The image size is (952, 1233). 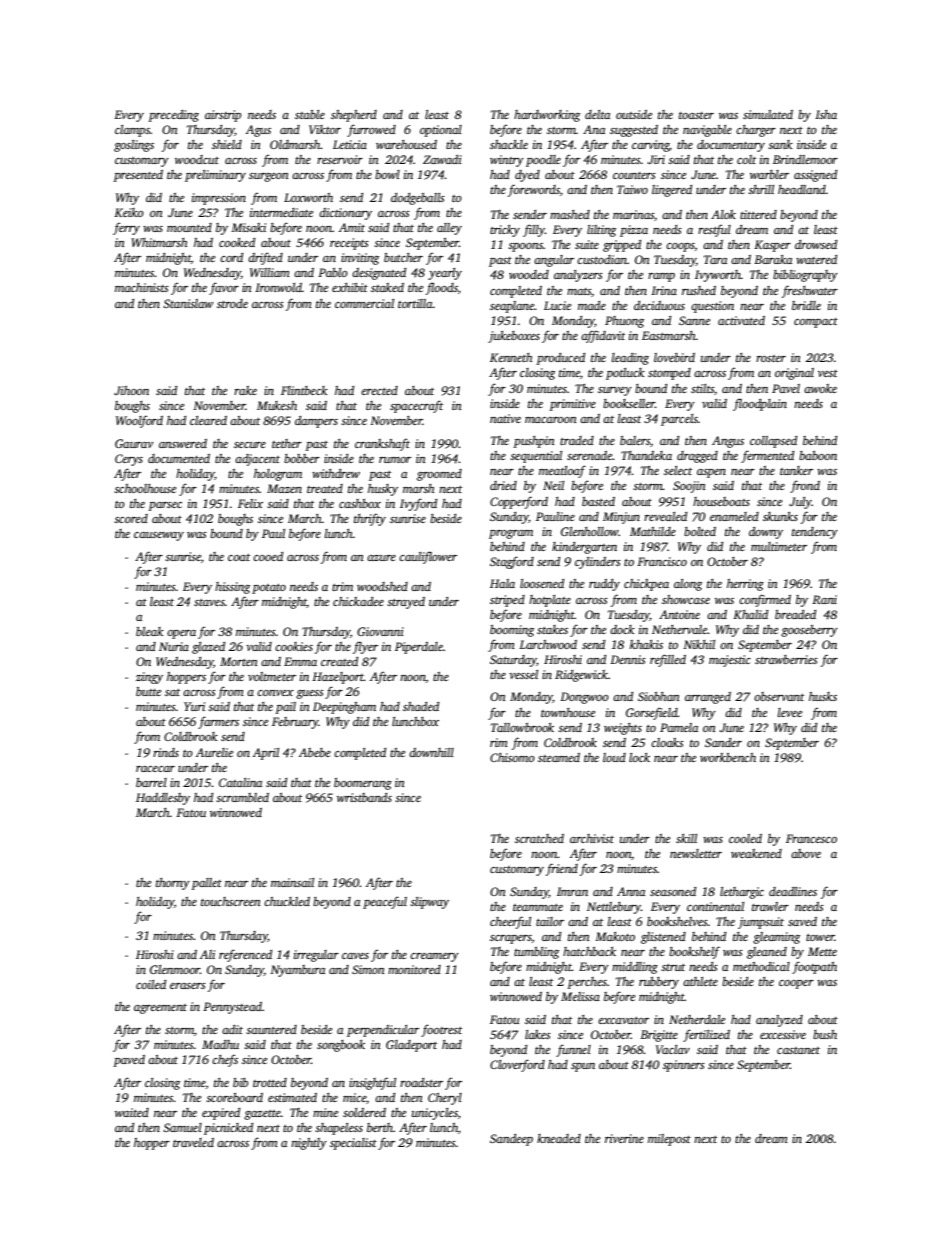 I want to click on shrill, so click(x=761, y=189).
